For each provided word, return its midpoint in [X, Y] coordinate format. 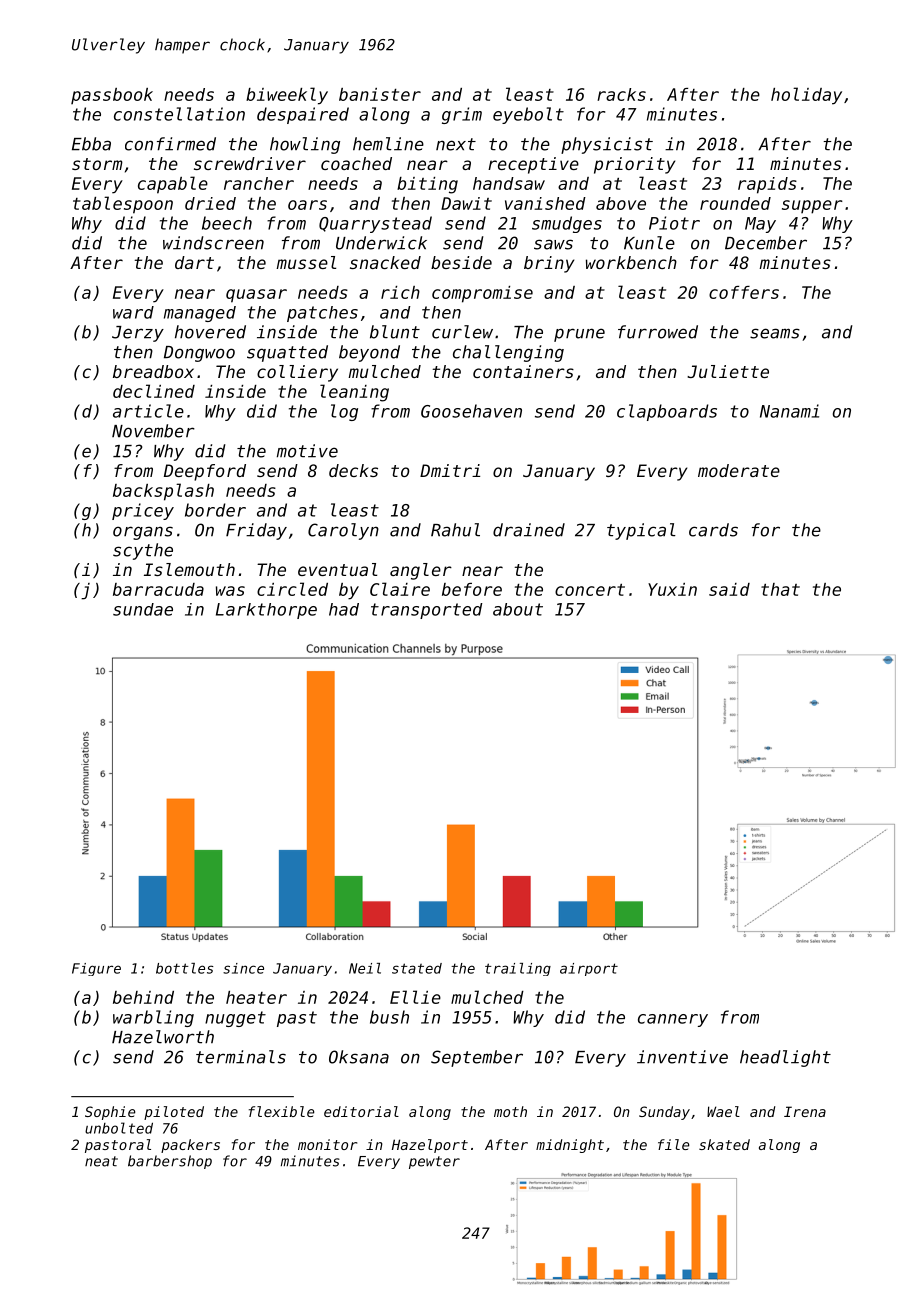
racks [621, 94]
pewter [434, 1162]
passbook [112, 96]
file [673, 1144]
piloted [174, 1113]
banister [380, 94]
